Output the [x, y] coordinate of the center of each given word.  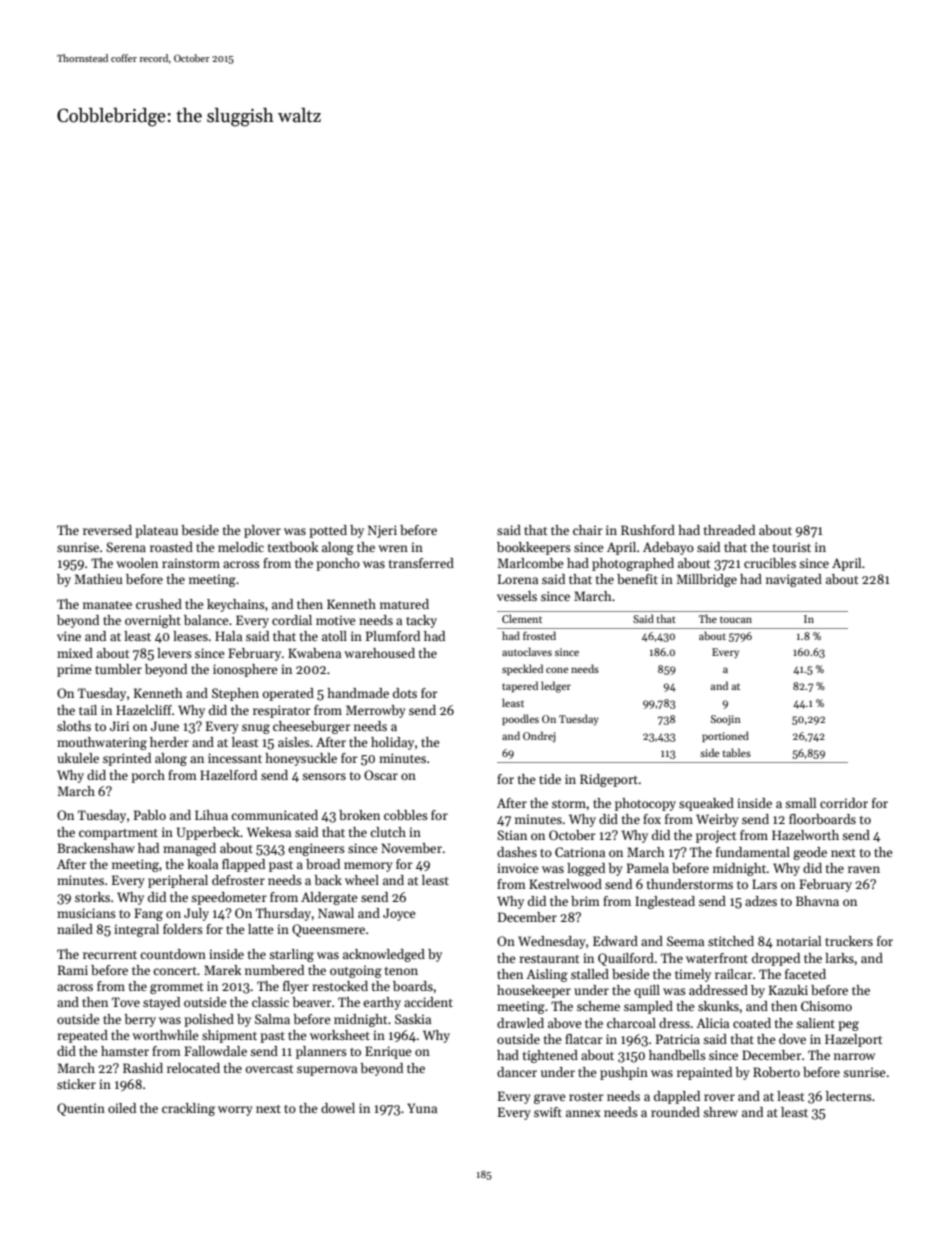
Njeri [382, 531]
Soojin [726, 720]
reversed [107, 530]
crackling [188, 1109]
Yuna [422, 1108]
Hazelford [228, 775]
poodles [520, 719]
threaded [729, 530]
